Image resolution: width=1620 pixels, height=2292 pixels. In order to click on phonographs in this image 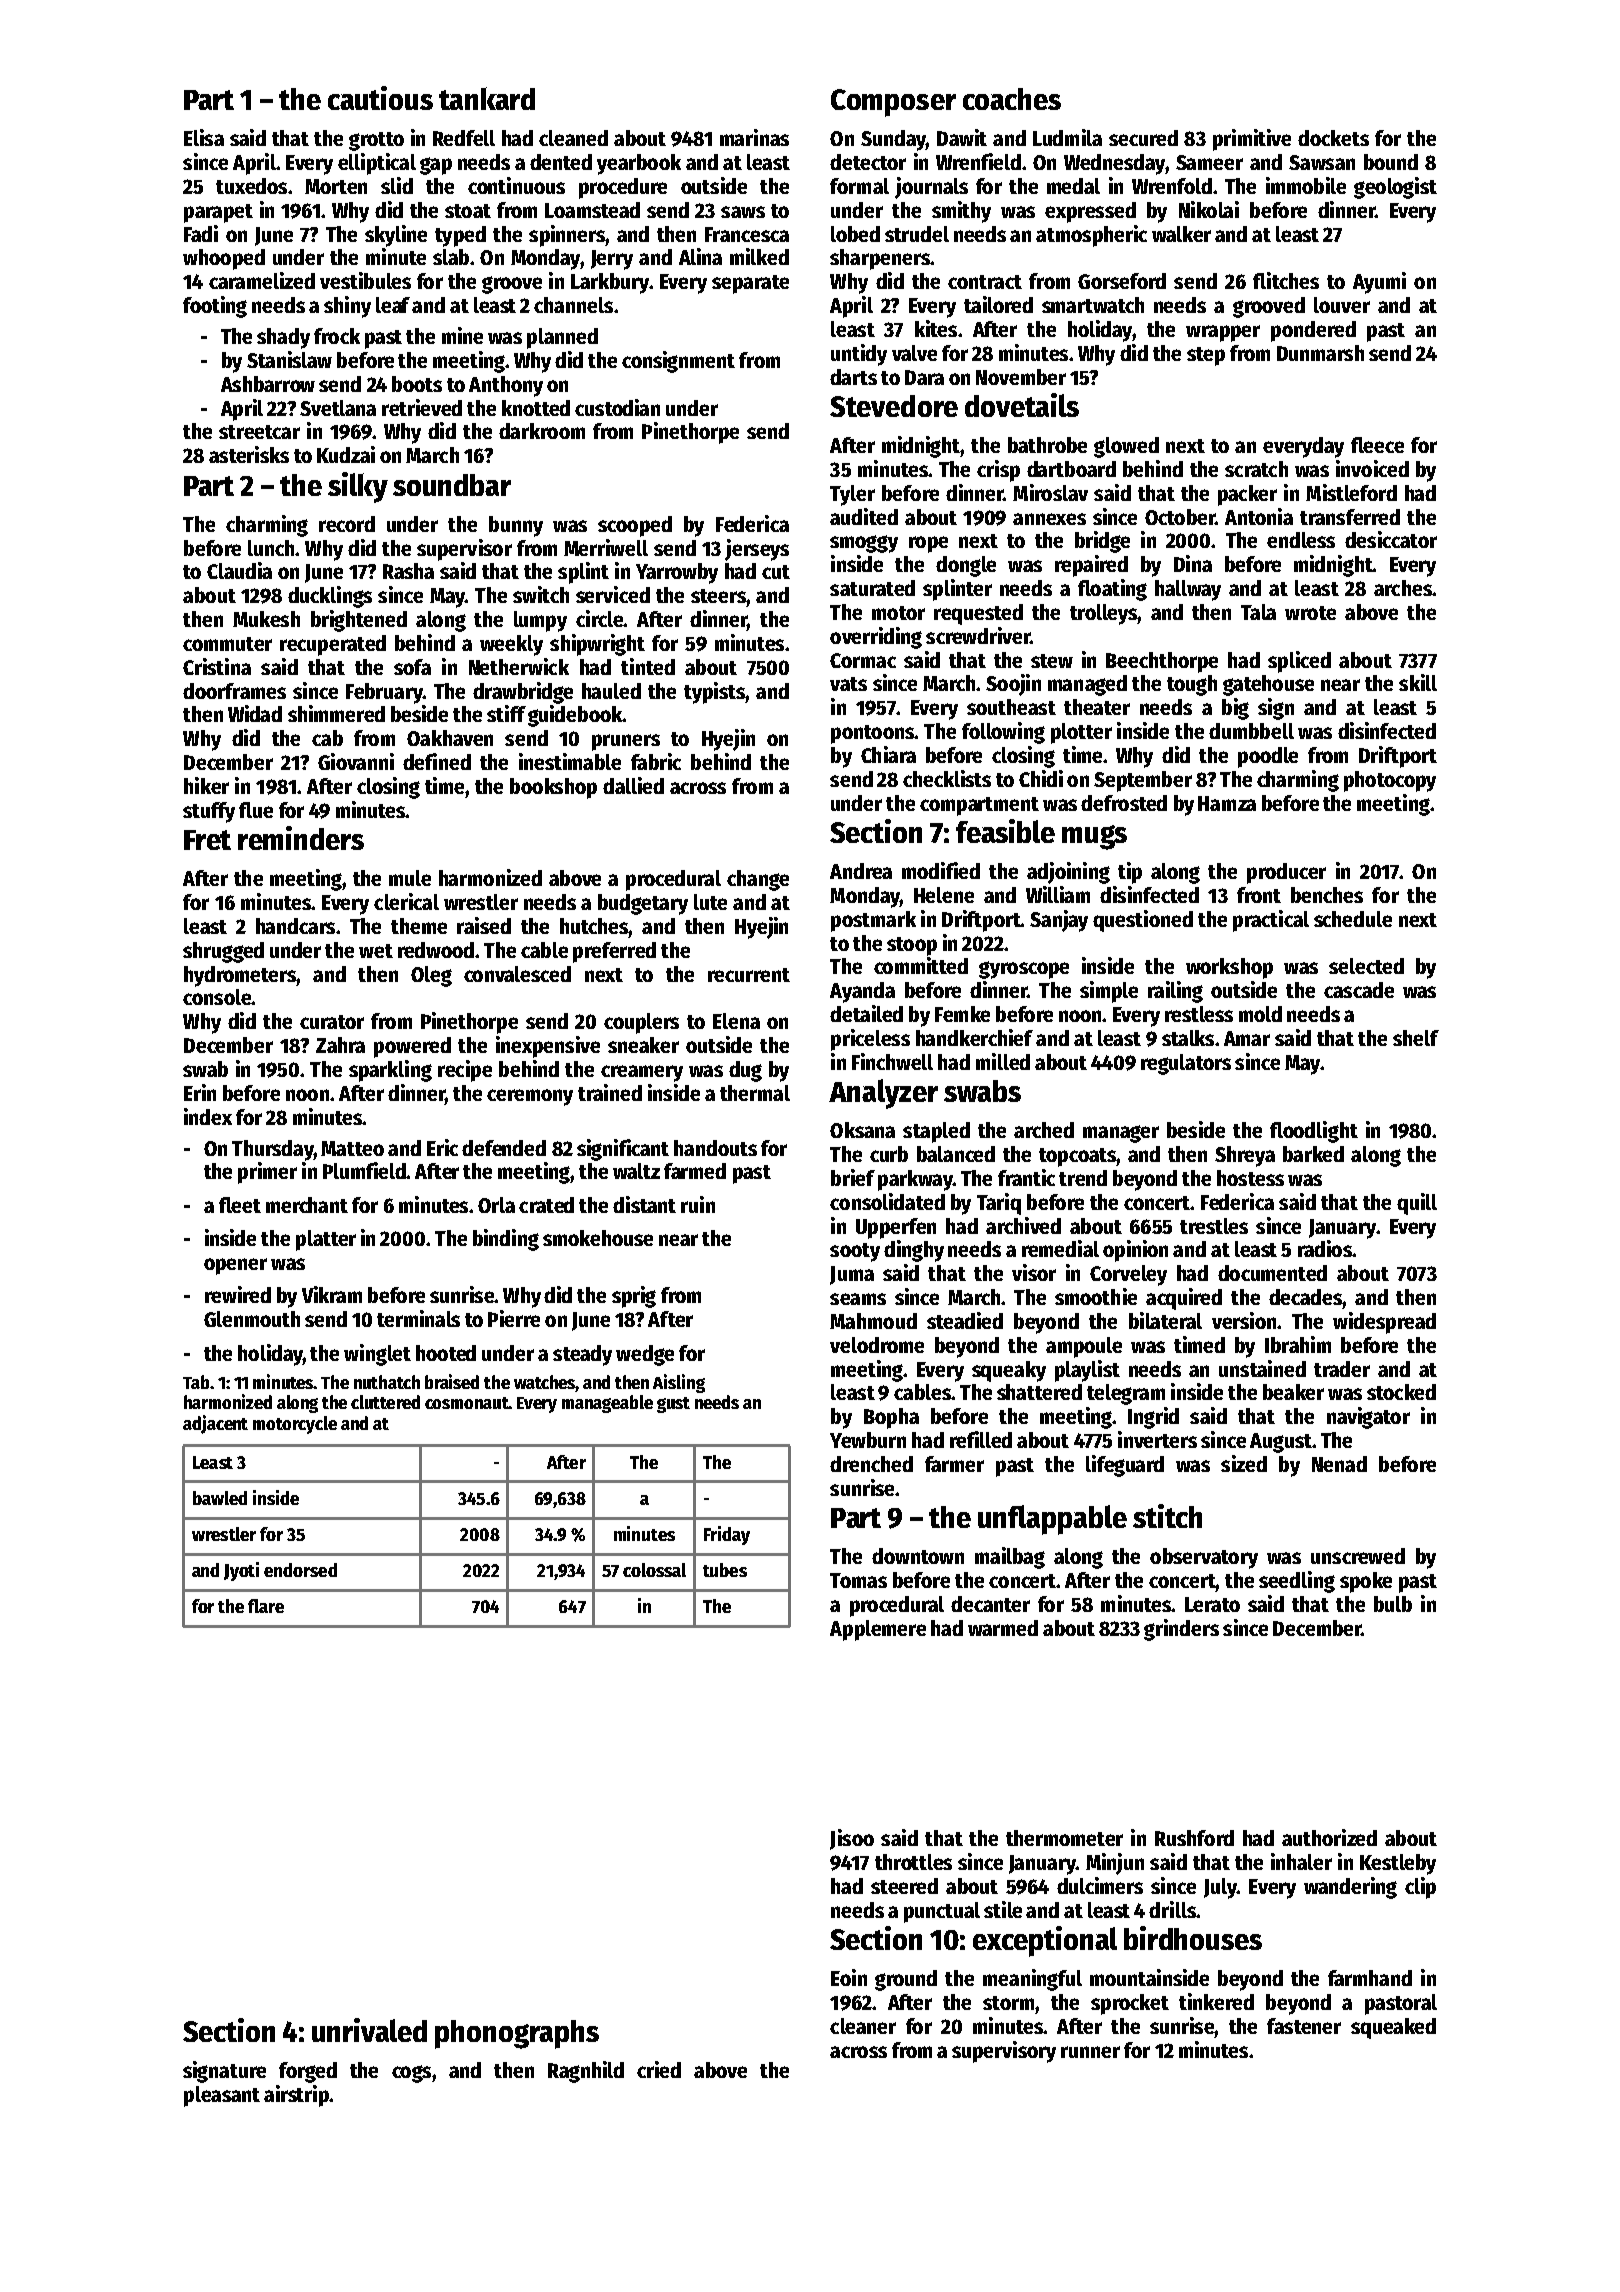, I will do `click(517, 2034)`.
